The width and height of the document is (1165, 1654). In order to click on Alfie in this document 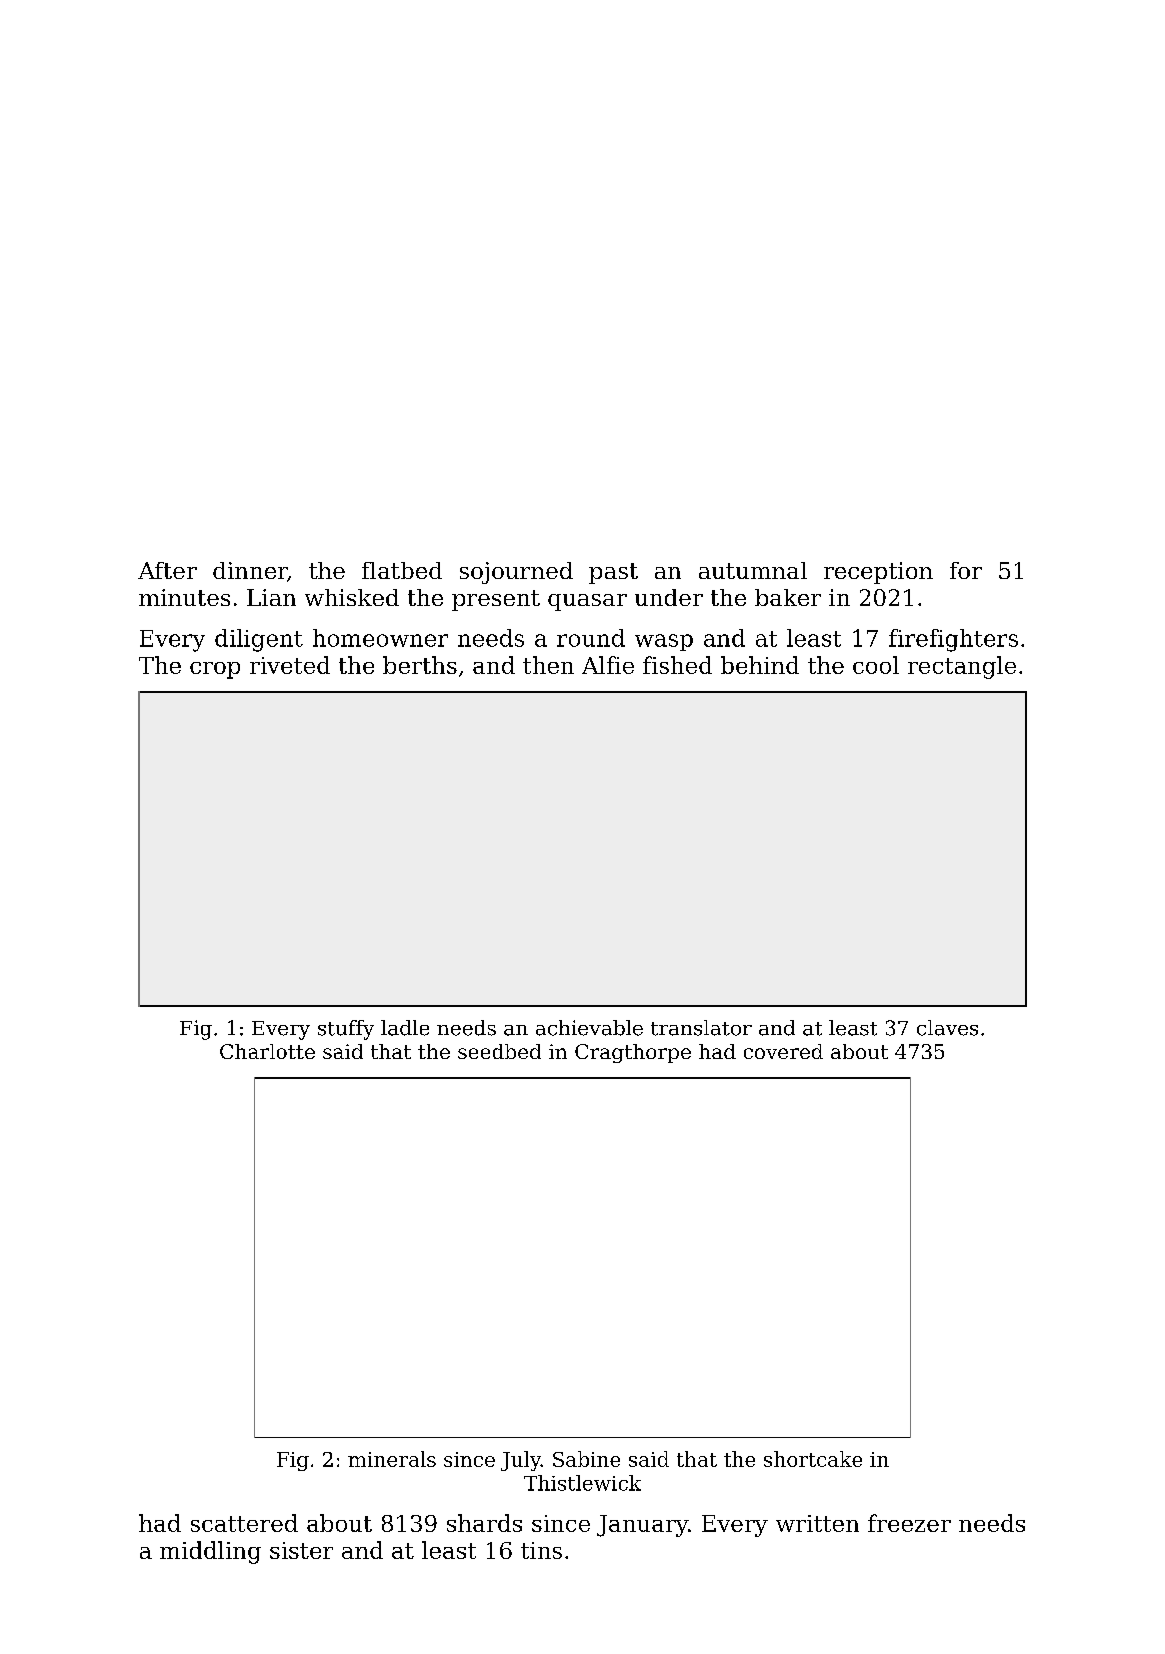, I will do `click(608, 665)`.
